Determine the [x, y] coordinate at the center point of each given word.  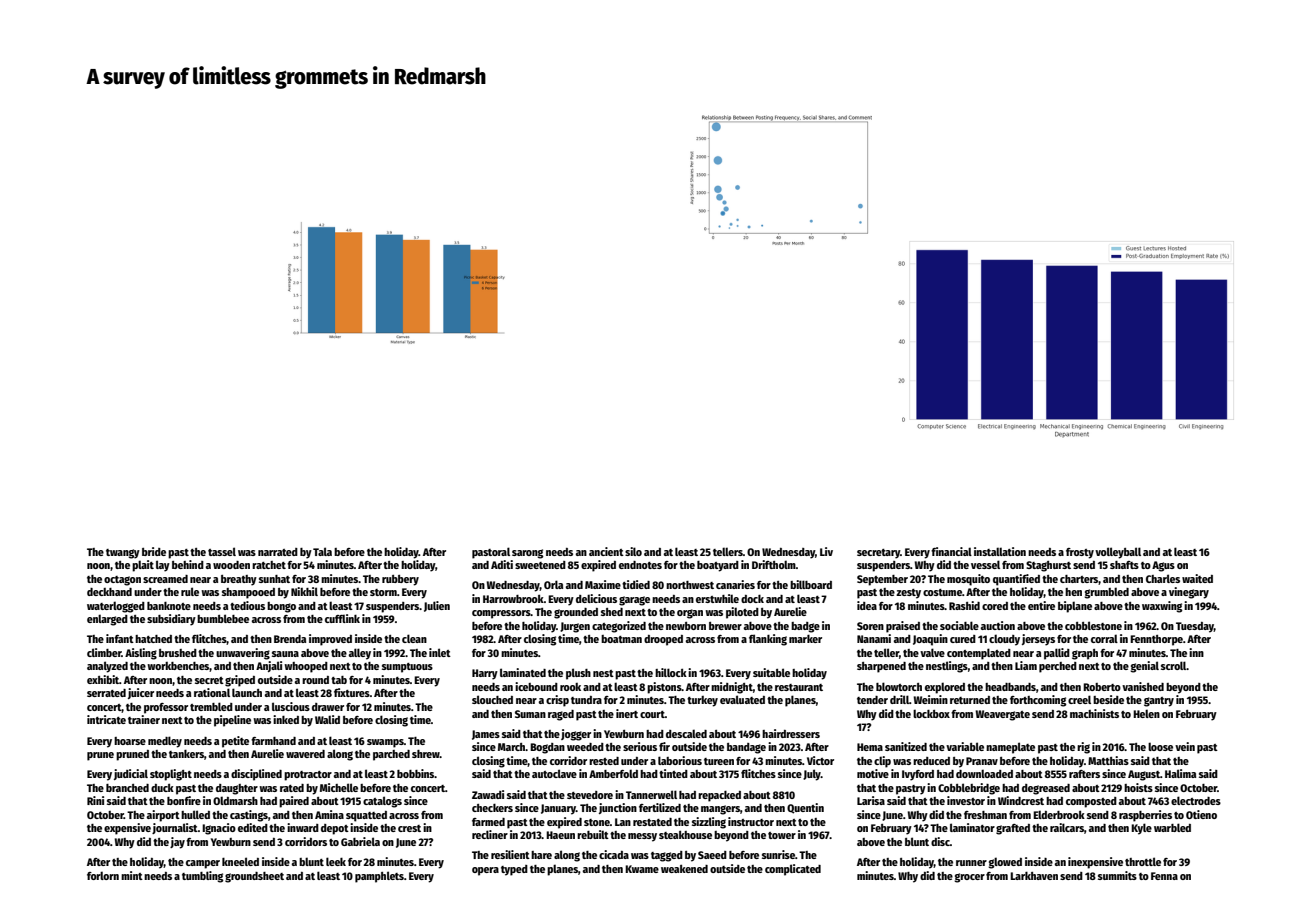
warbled [1172, 827]
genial [1144, 667]
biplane [1075, 607]
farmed [488, 822]
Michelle [339, 787]
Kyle [1141, 829]
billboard [811, 584]
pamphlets [379, 877]
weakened [684, 868]
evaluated [742, 699]
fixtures [352, 692]
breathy [239, 580]
